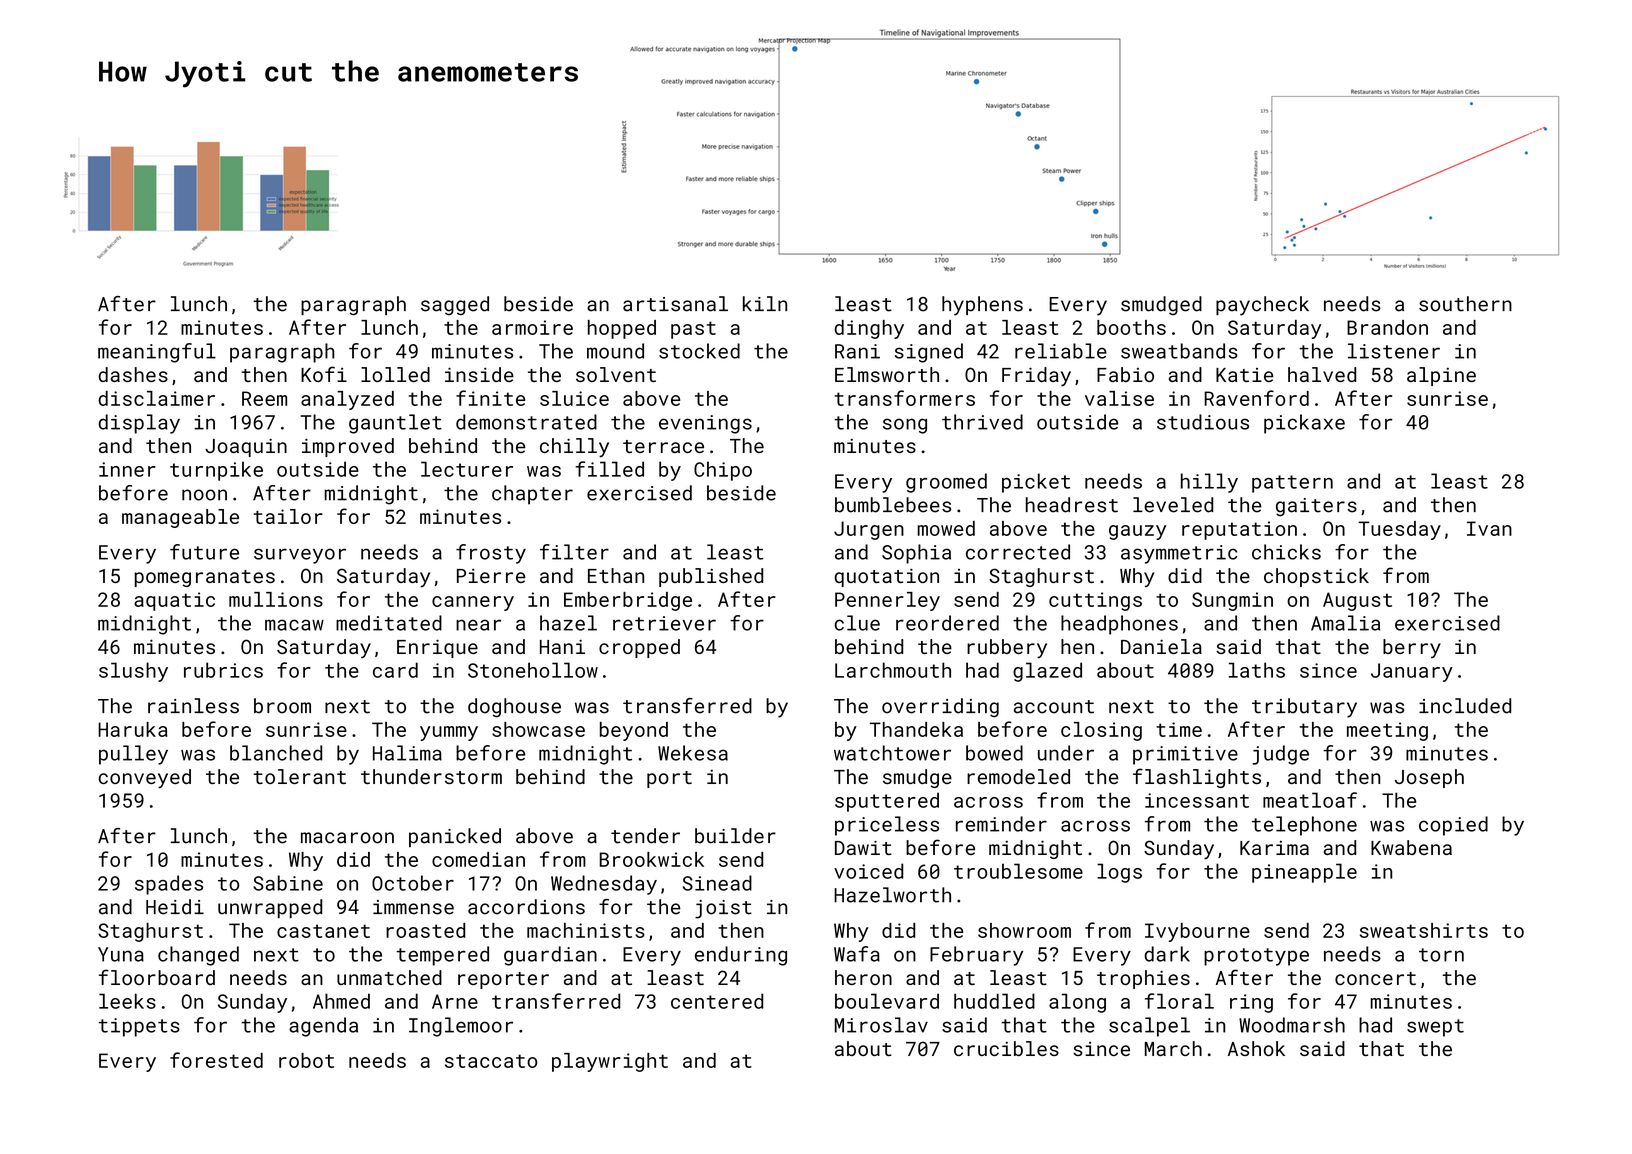  What do you see at coordinates (455, 306) in the screenshot?
I see `sagged` at bounding box center [455, 306].
